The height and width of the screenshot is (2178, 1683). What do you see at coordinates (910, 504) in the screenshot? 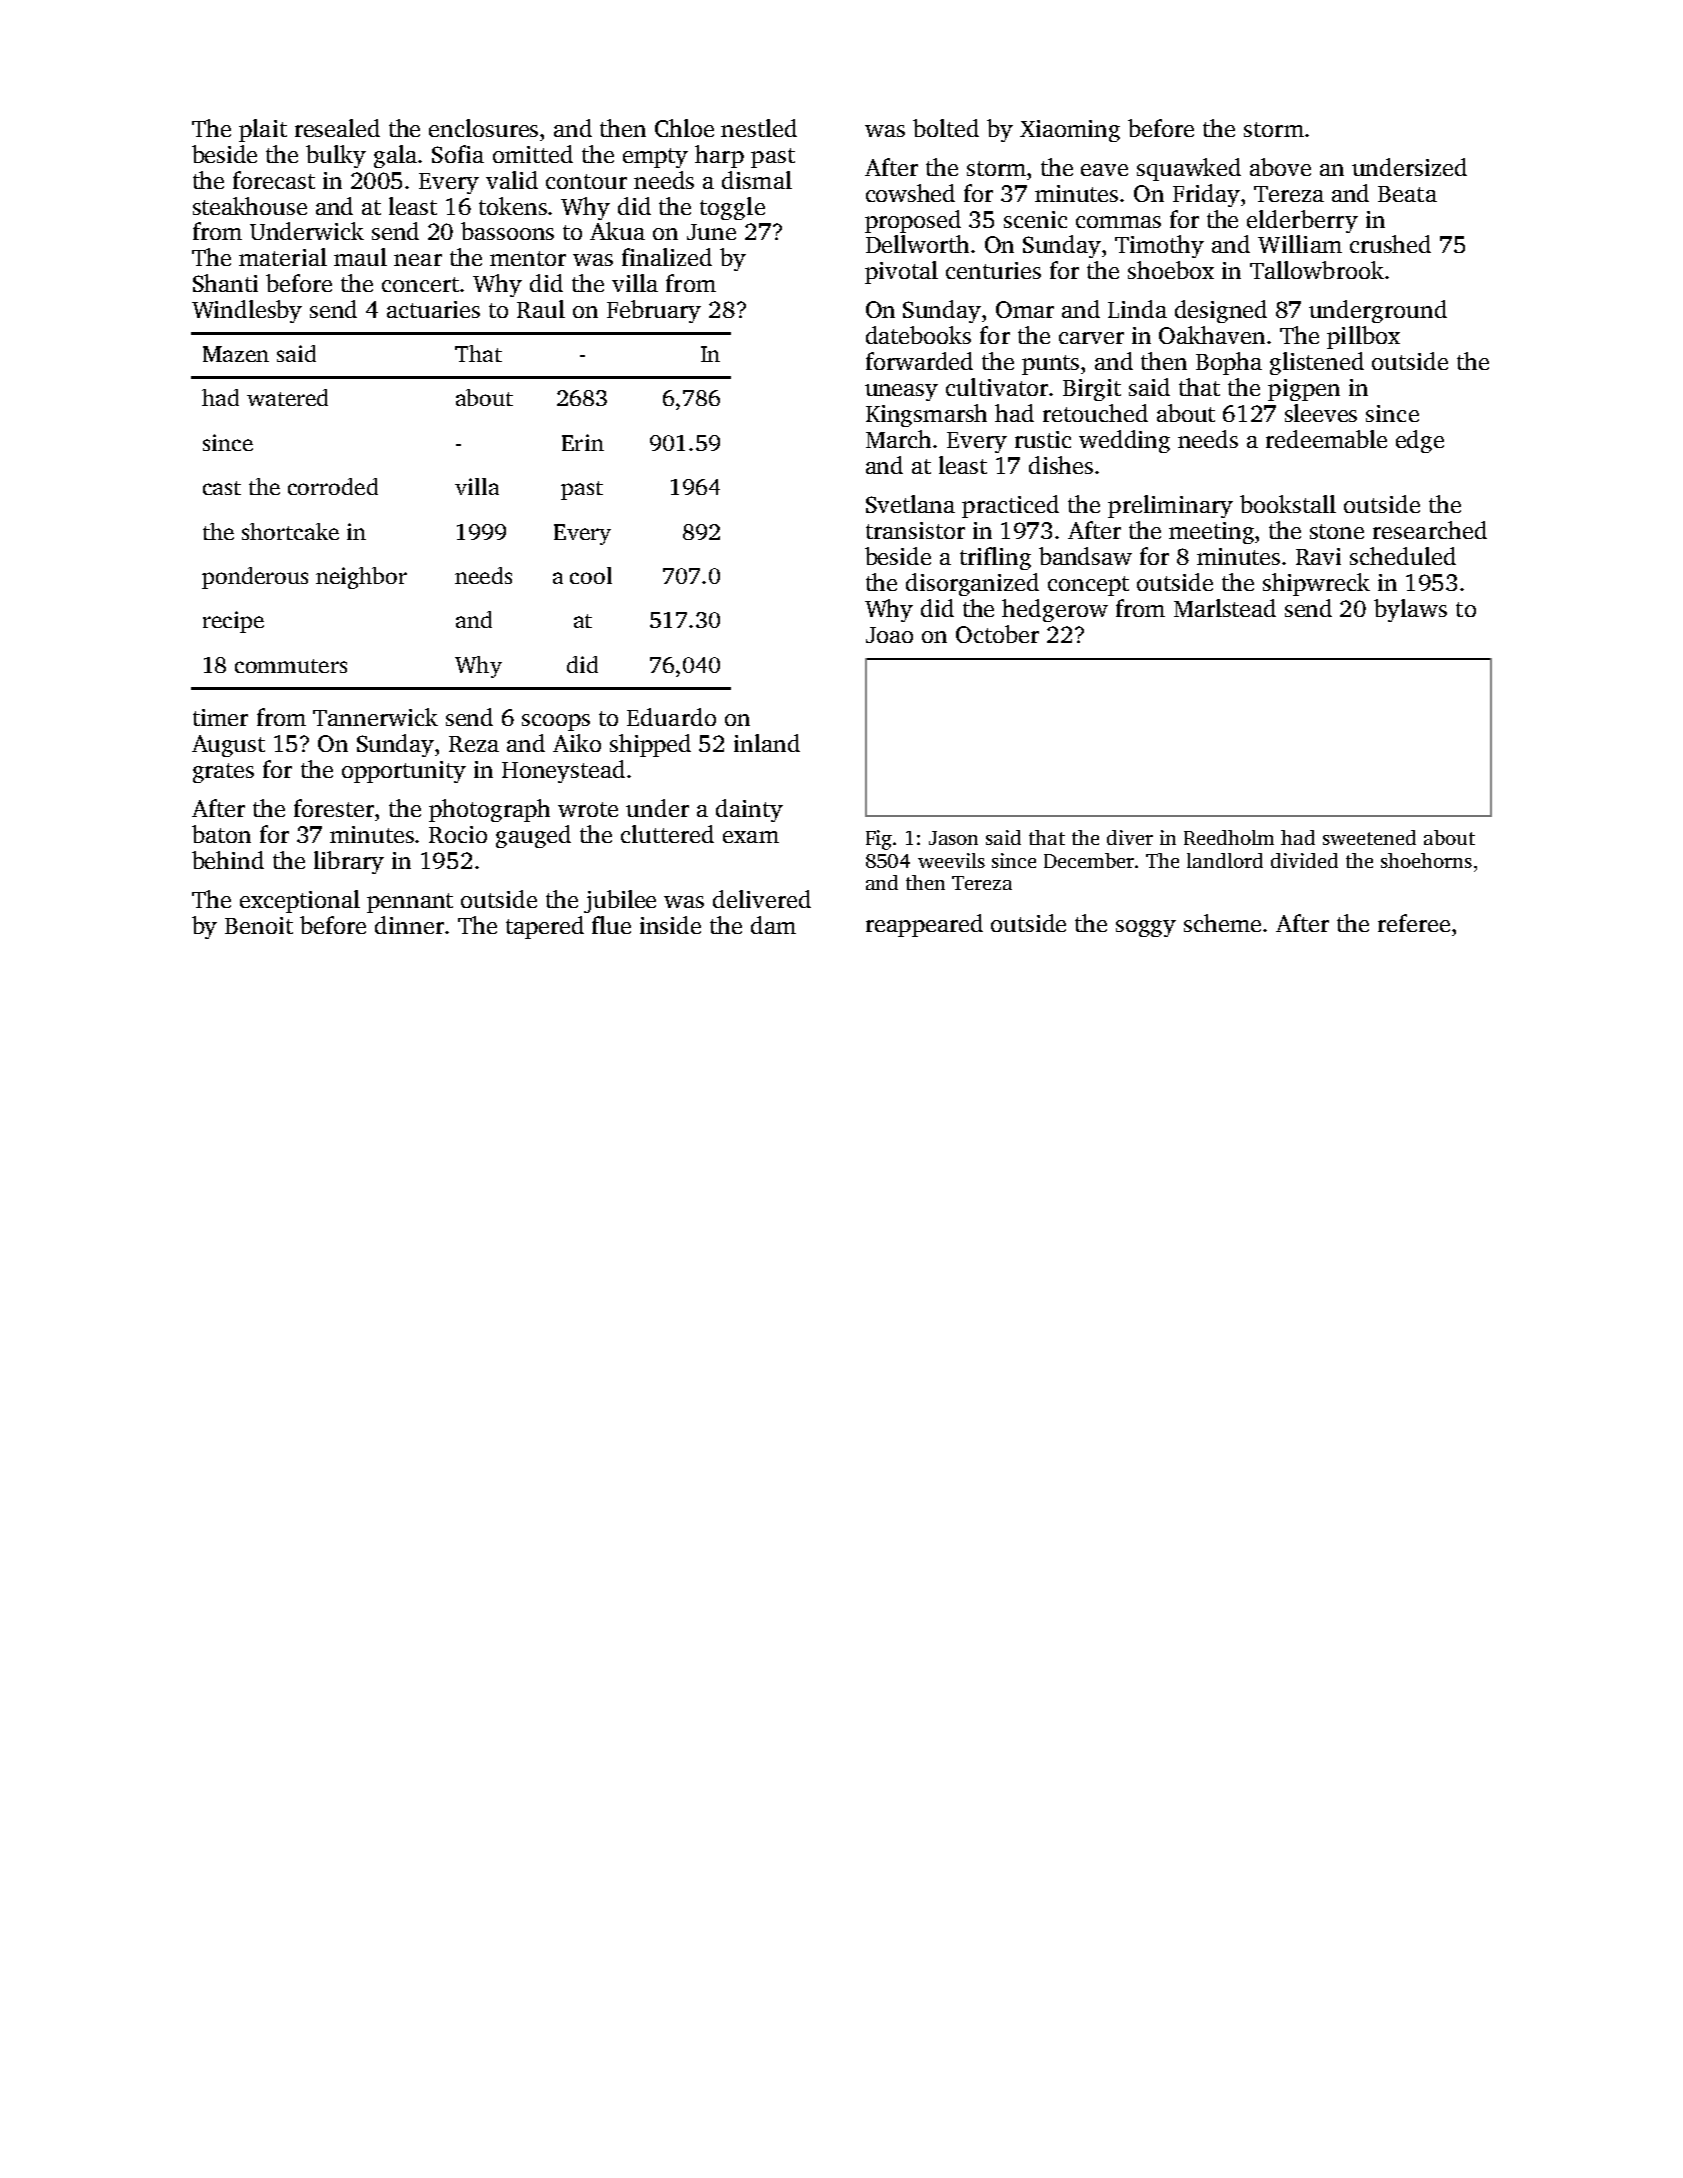
I see `Svetlana` at bounding box center [910, 504].
